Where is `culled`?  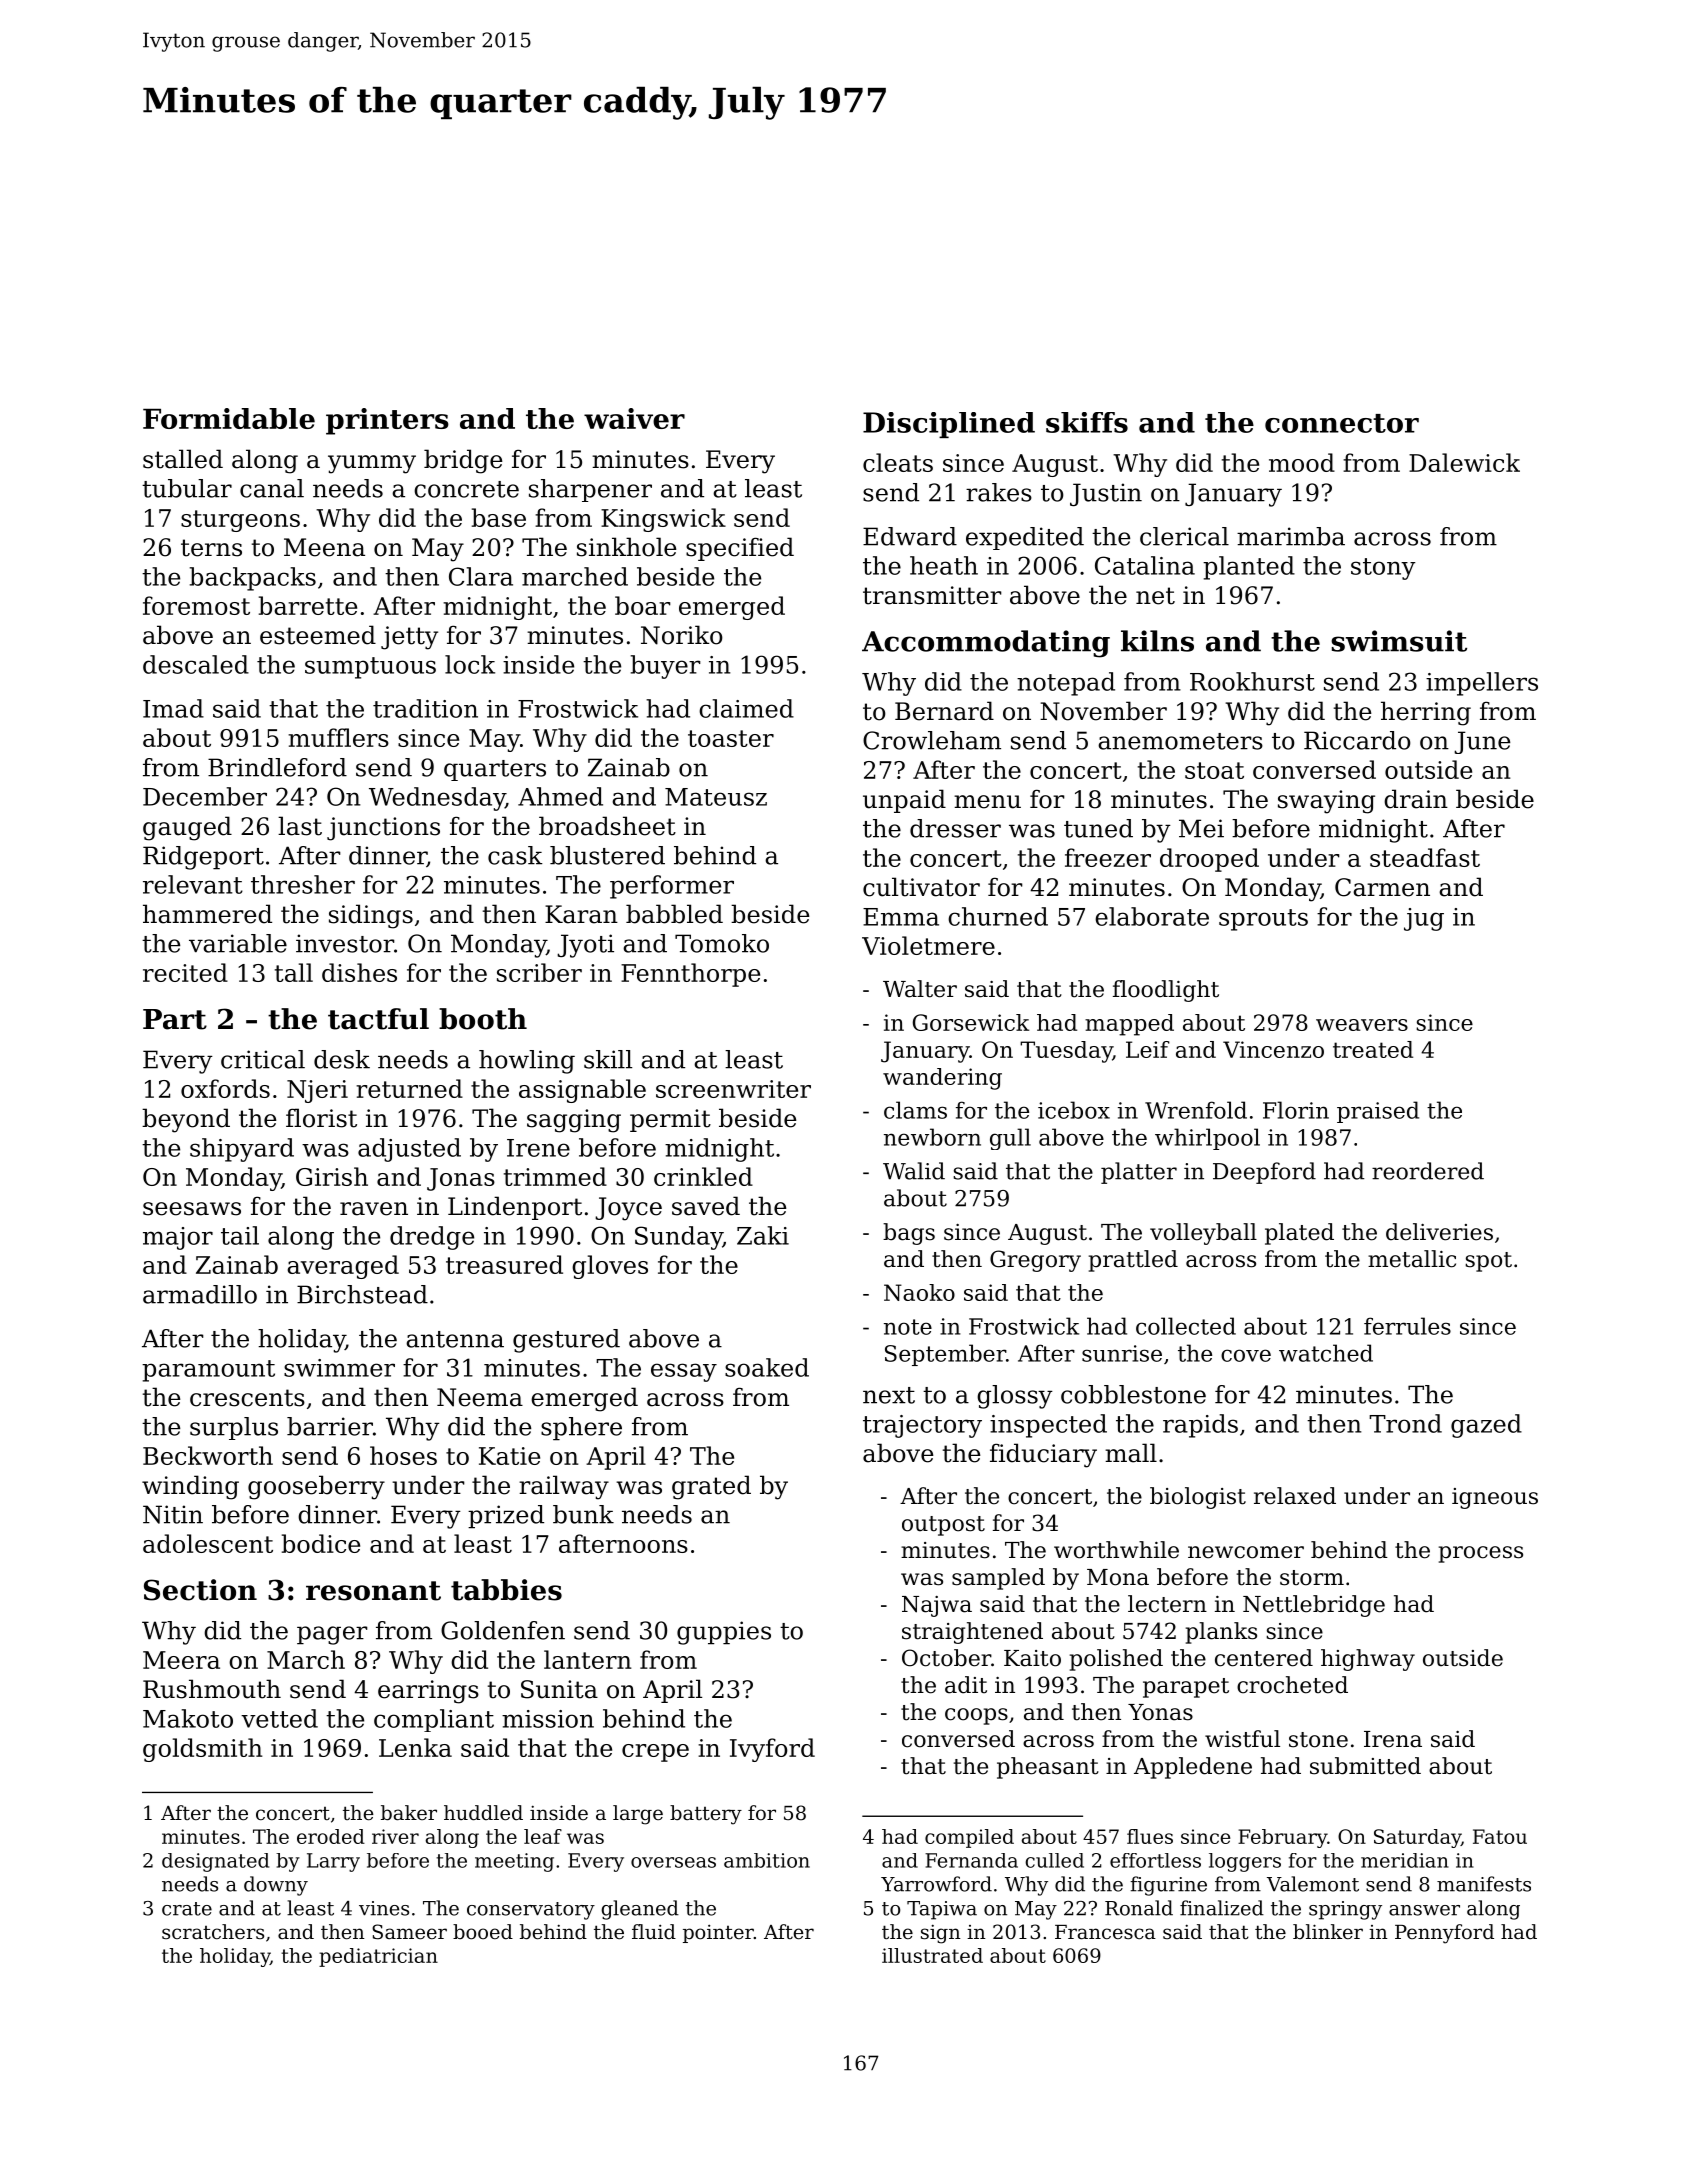
culled is located at coordinates (1054, 1860).
